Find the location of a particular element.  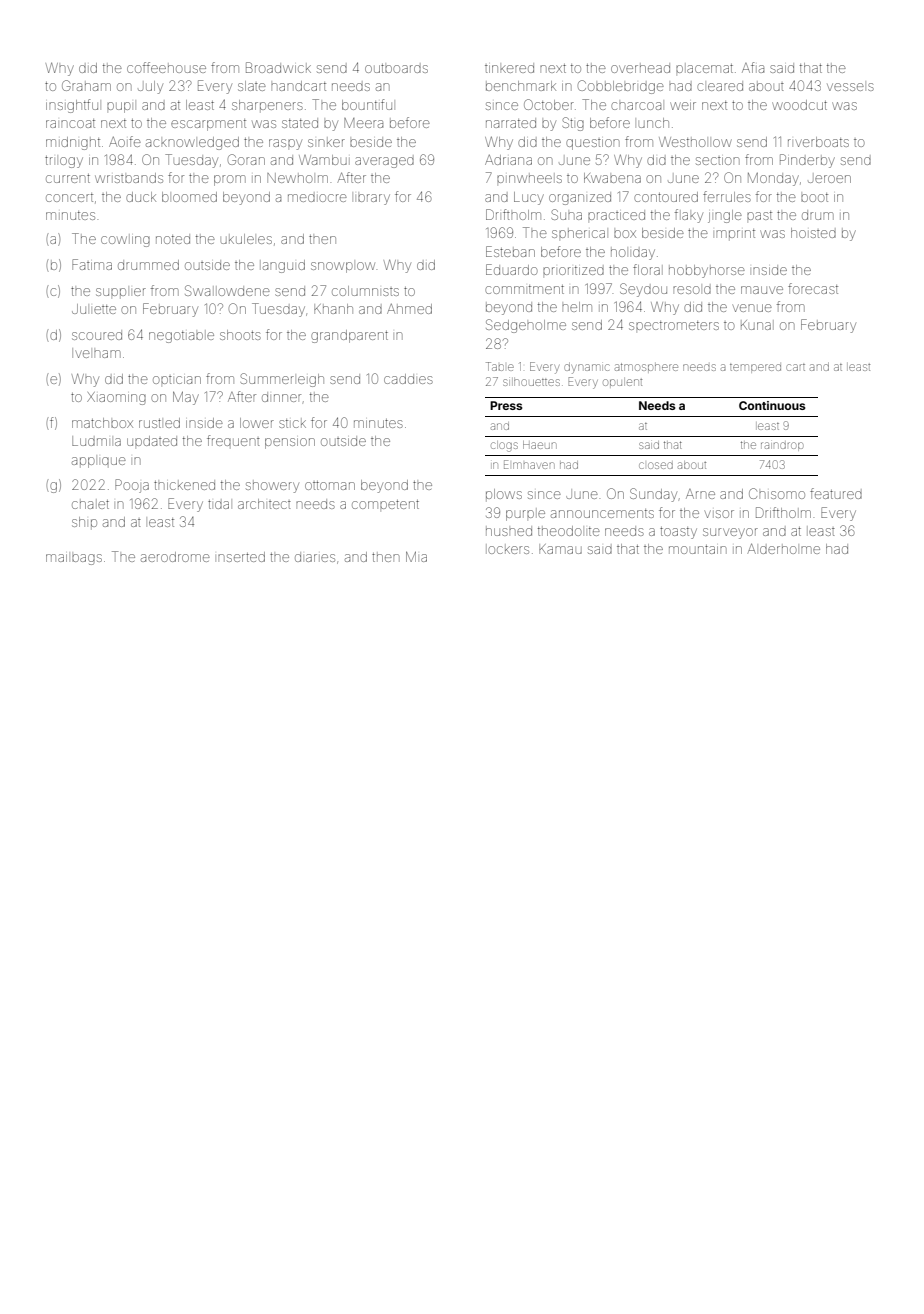

Broadwick is located at coordinates (278, 67).
